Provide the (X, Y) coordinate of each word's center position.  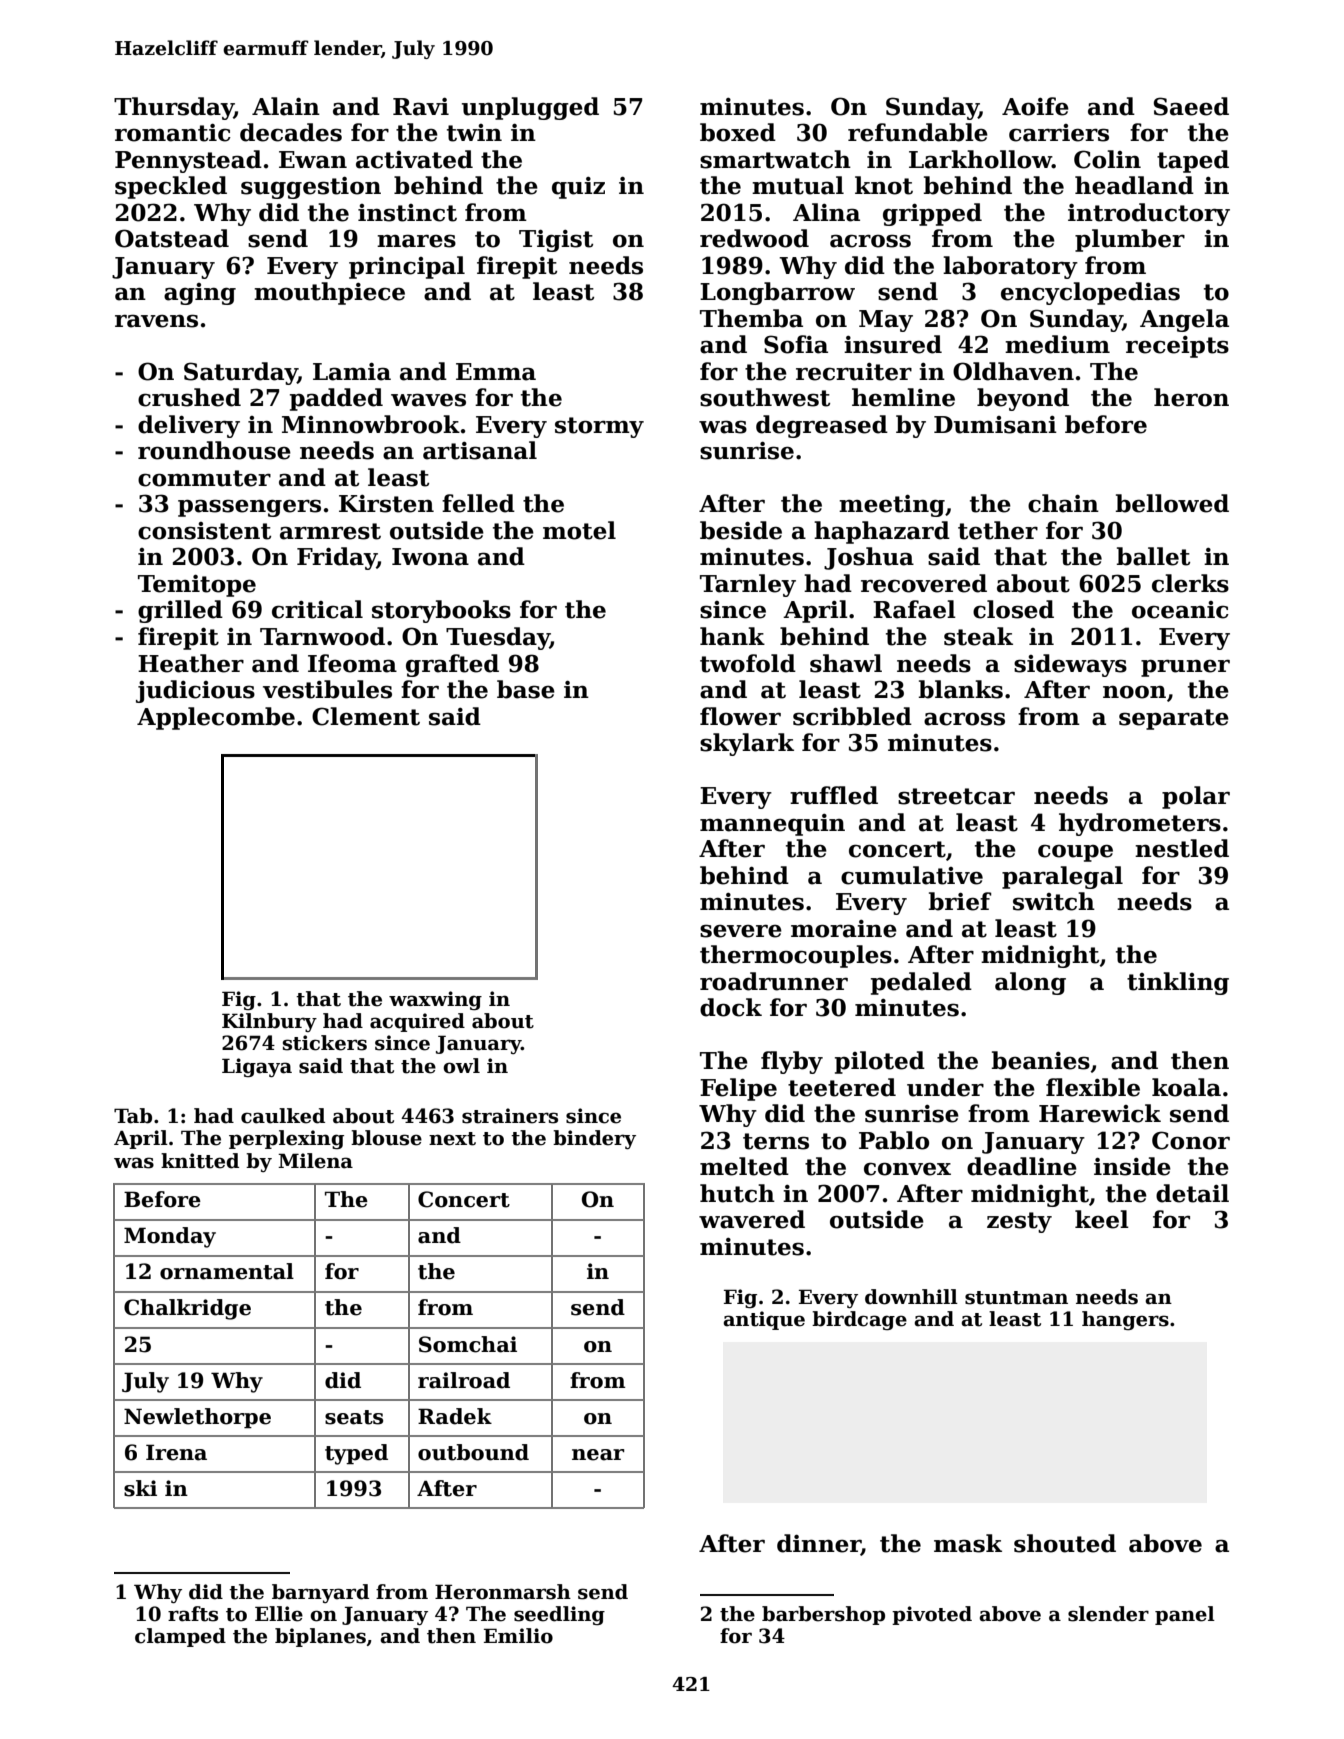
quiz (578, 188)
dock (731, 1007)
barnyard (320, 1593)
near (598, 1455)
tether (998, 530)
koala (1186, 1087)
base (526, 689)
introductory (1149, 214)
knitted (200, 1161)
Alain (286, 106)
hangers (1125, 1320)
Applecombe (216, 718)
